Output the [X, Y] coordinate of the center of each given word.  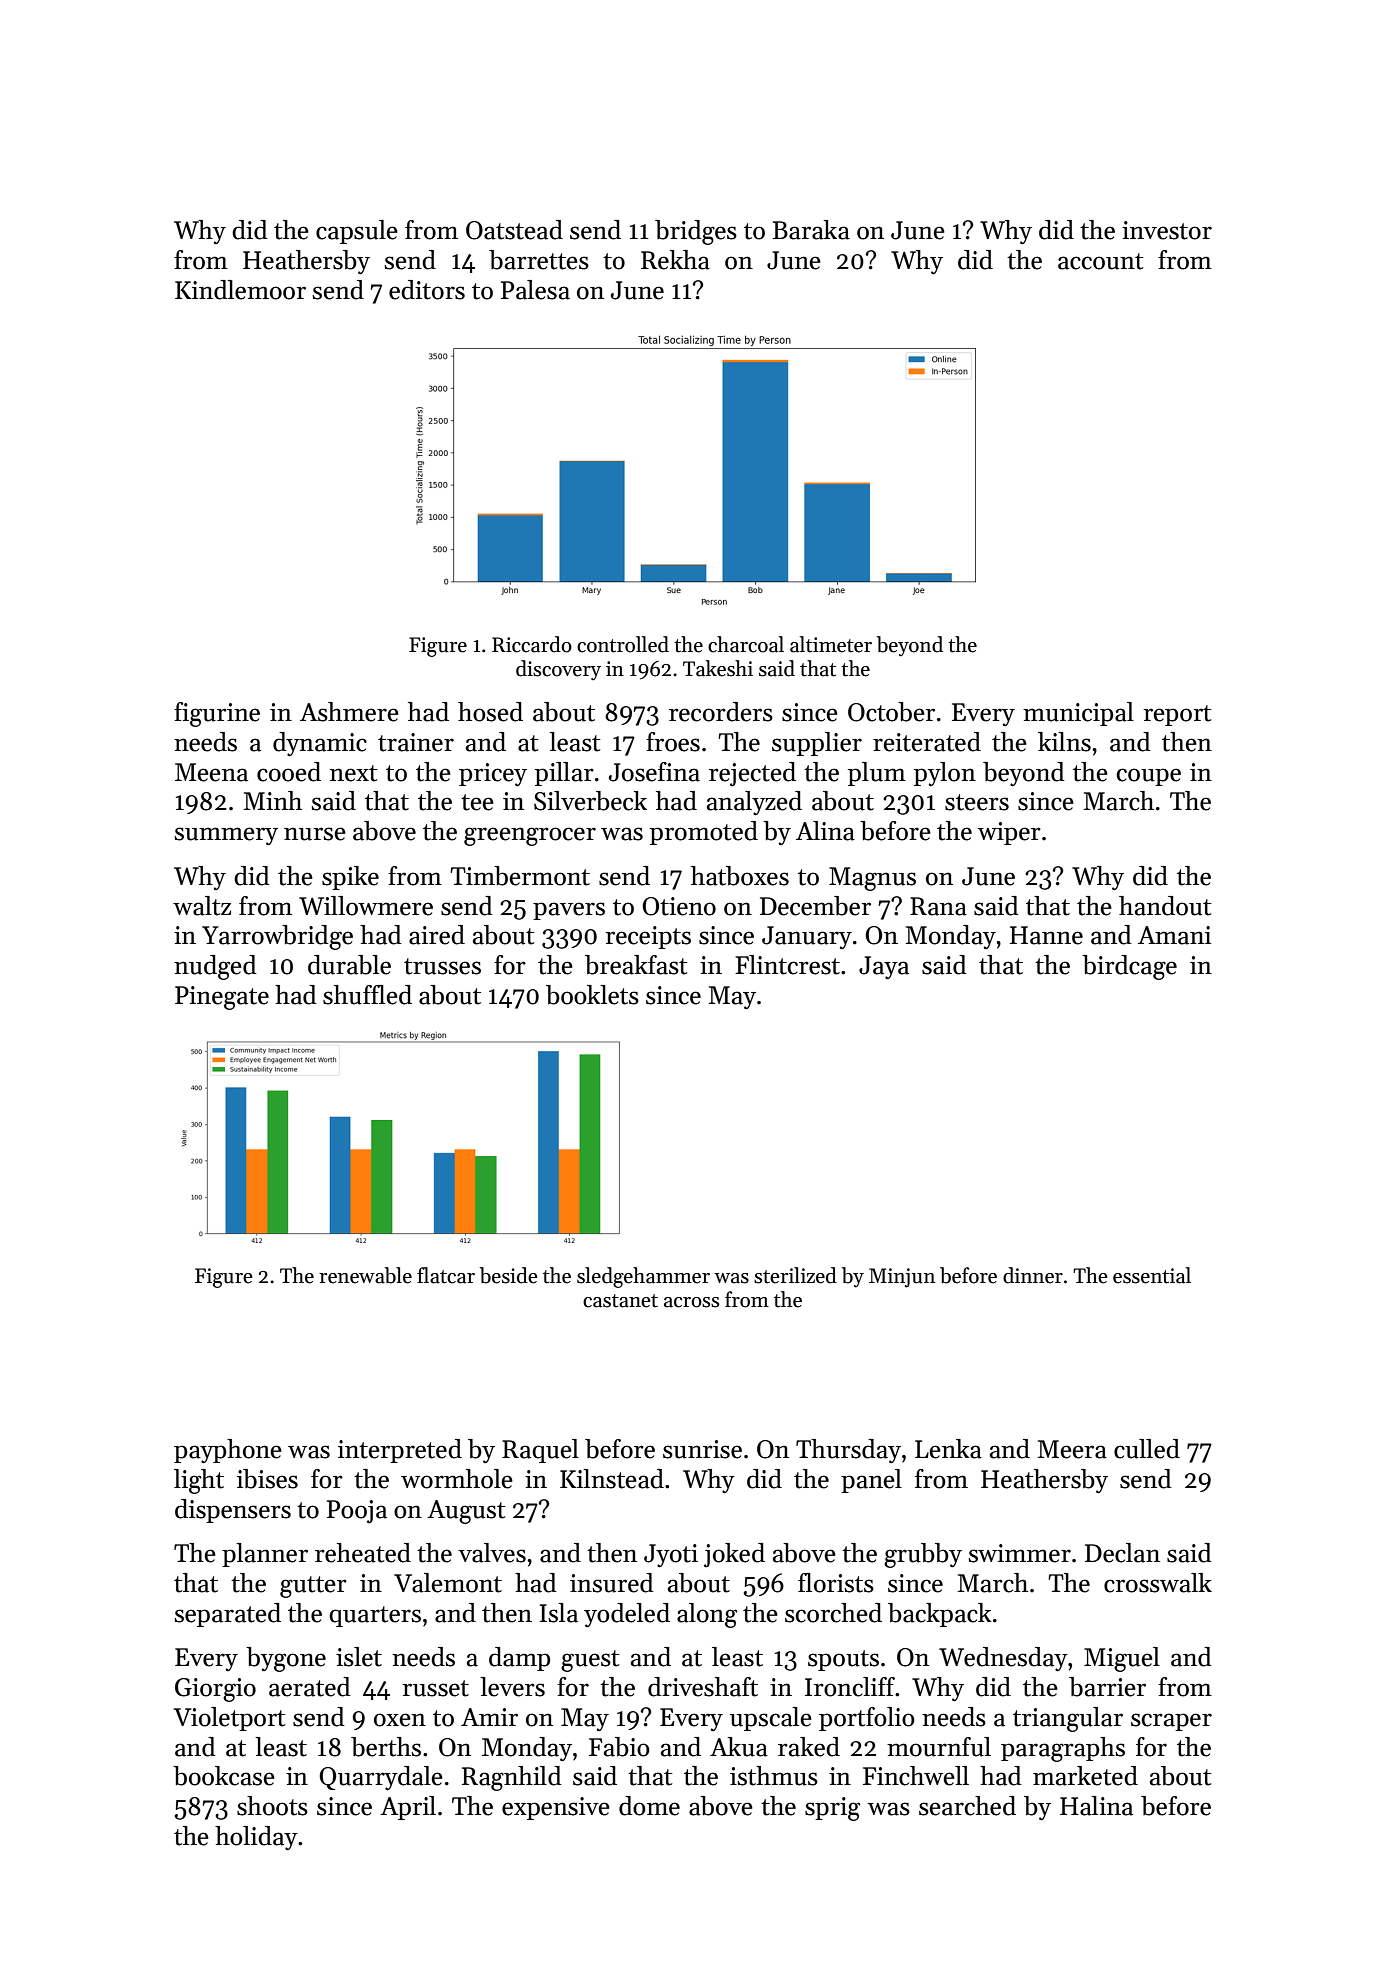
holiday [256, 1838]
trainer [416, 742]
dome [649, 1806]
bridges [696, 232]
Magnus [872, 879]
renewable [365, 1275]
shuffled [367, 995]
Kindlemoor [240, 290]
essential [1152, 1275]
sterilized [795, 1275]
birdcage [1129, 967]
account [1101, 261]
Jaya [884, 967]
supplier [817, 744]
